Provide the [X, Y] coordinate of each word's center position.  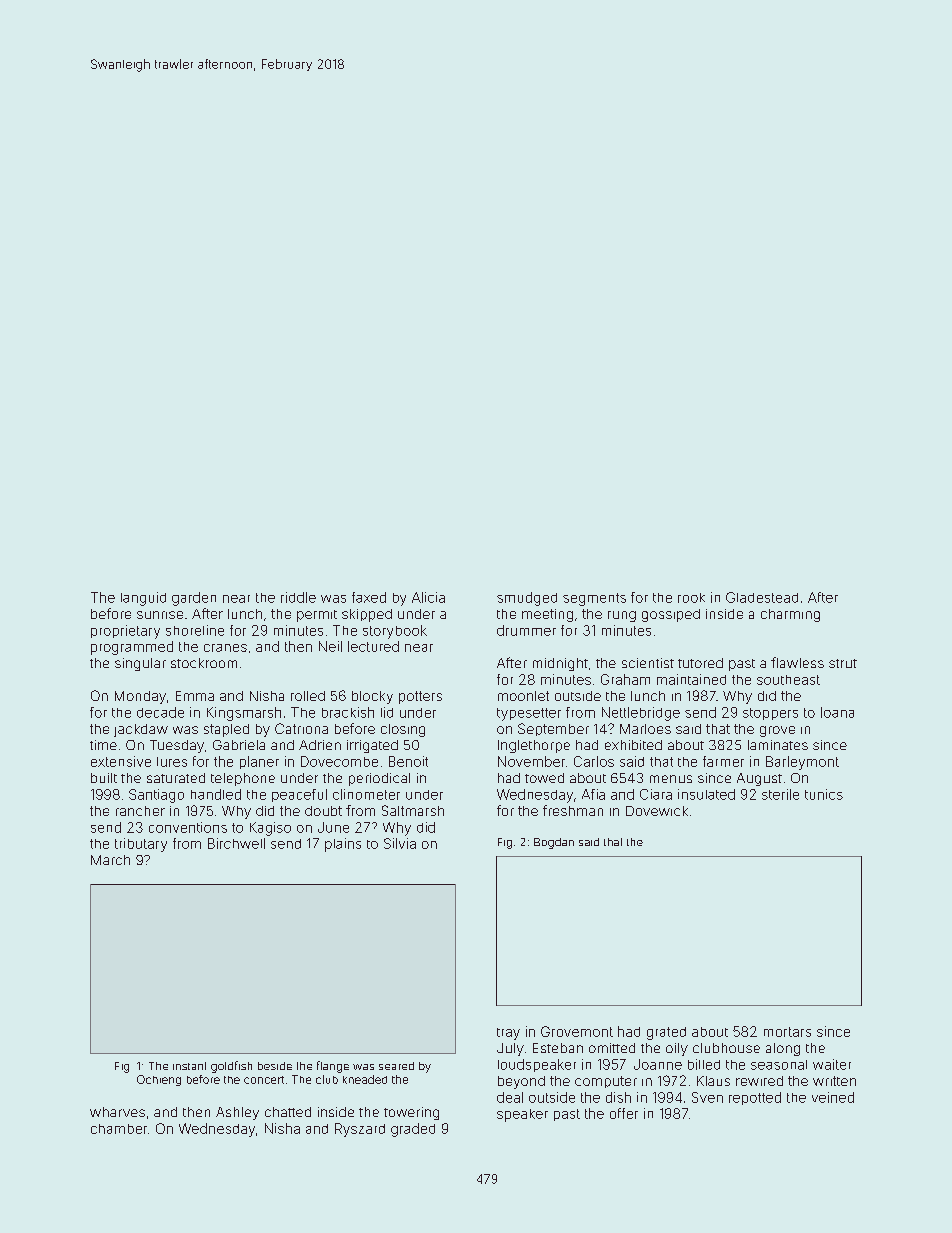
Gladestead [762, 597]
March [110, 860]
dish [618, 1097]
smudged [527, 599]
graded [413, 1130]
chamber [119, 1129]
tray [508, 1034]
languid [143, 599]
